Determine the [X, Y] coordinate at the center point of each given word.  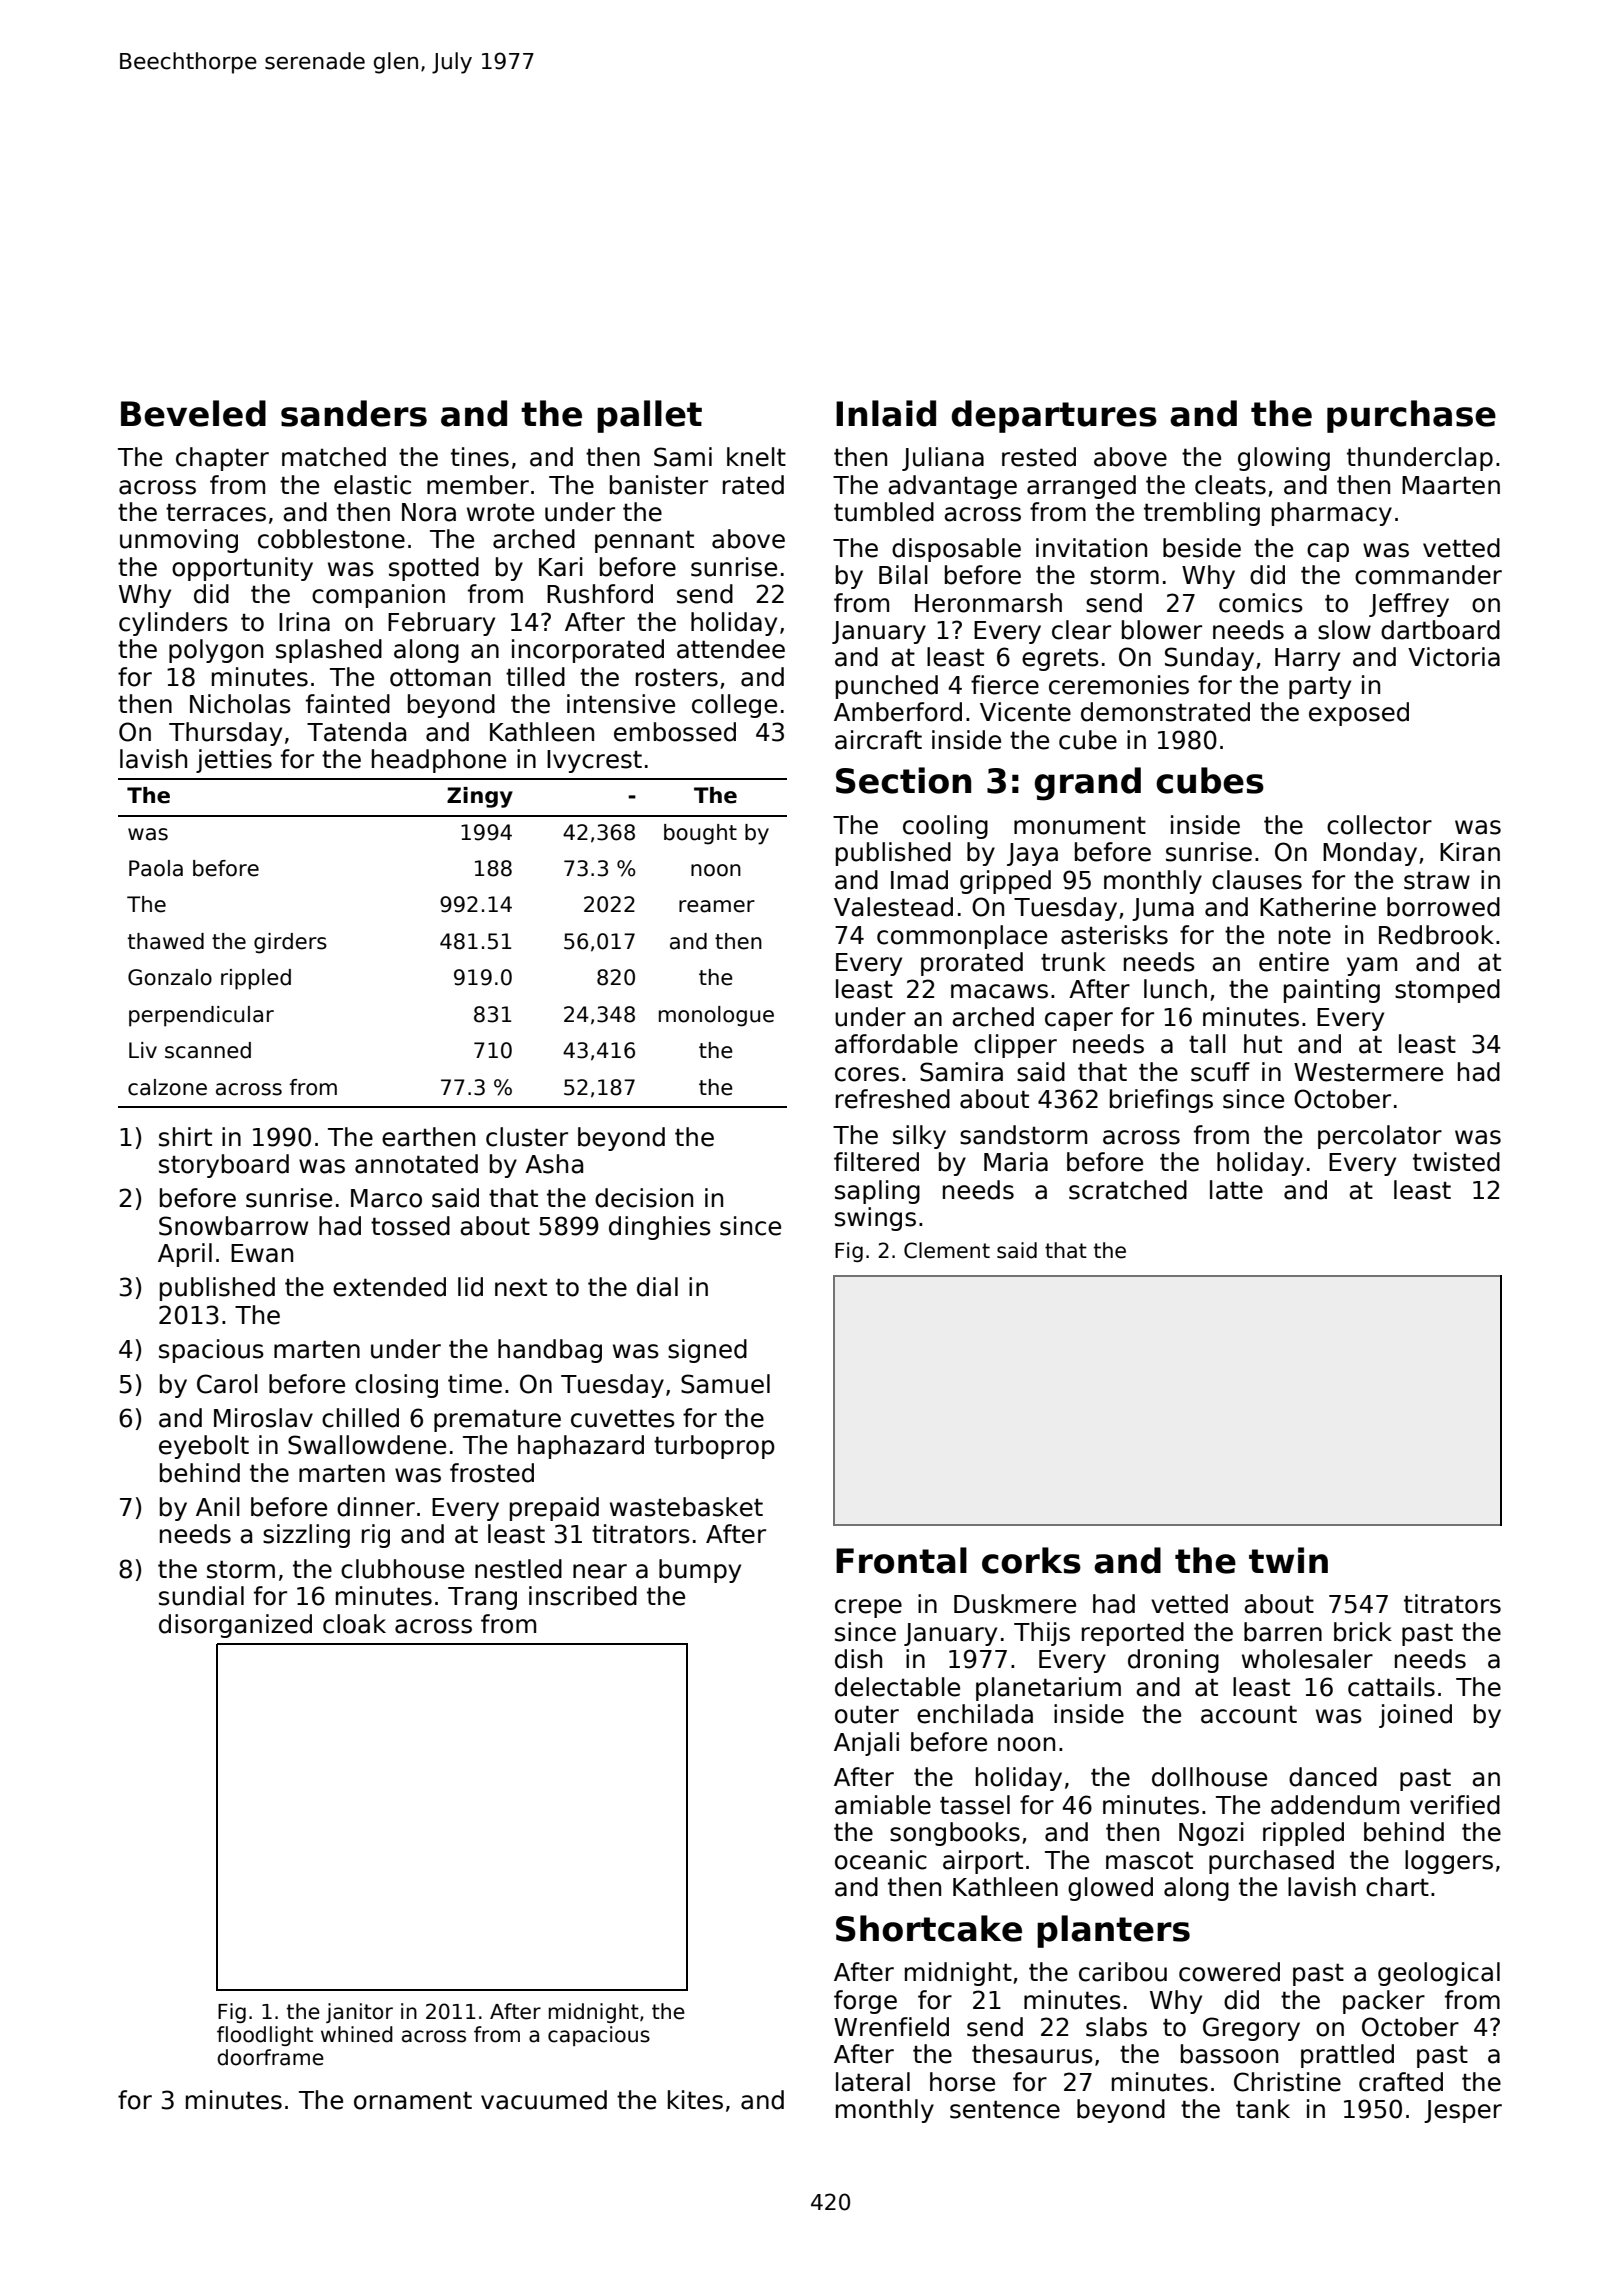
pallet [649, 416]
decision [644, 1198]
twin [1288, 1560]
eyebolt [204, 1447]
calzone [167, 1087]
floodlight [265, 2036]
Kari [561, 567]
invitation [1091, 548]
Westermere [1368, 1072]
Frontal [901, 1560]
